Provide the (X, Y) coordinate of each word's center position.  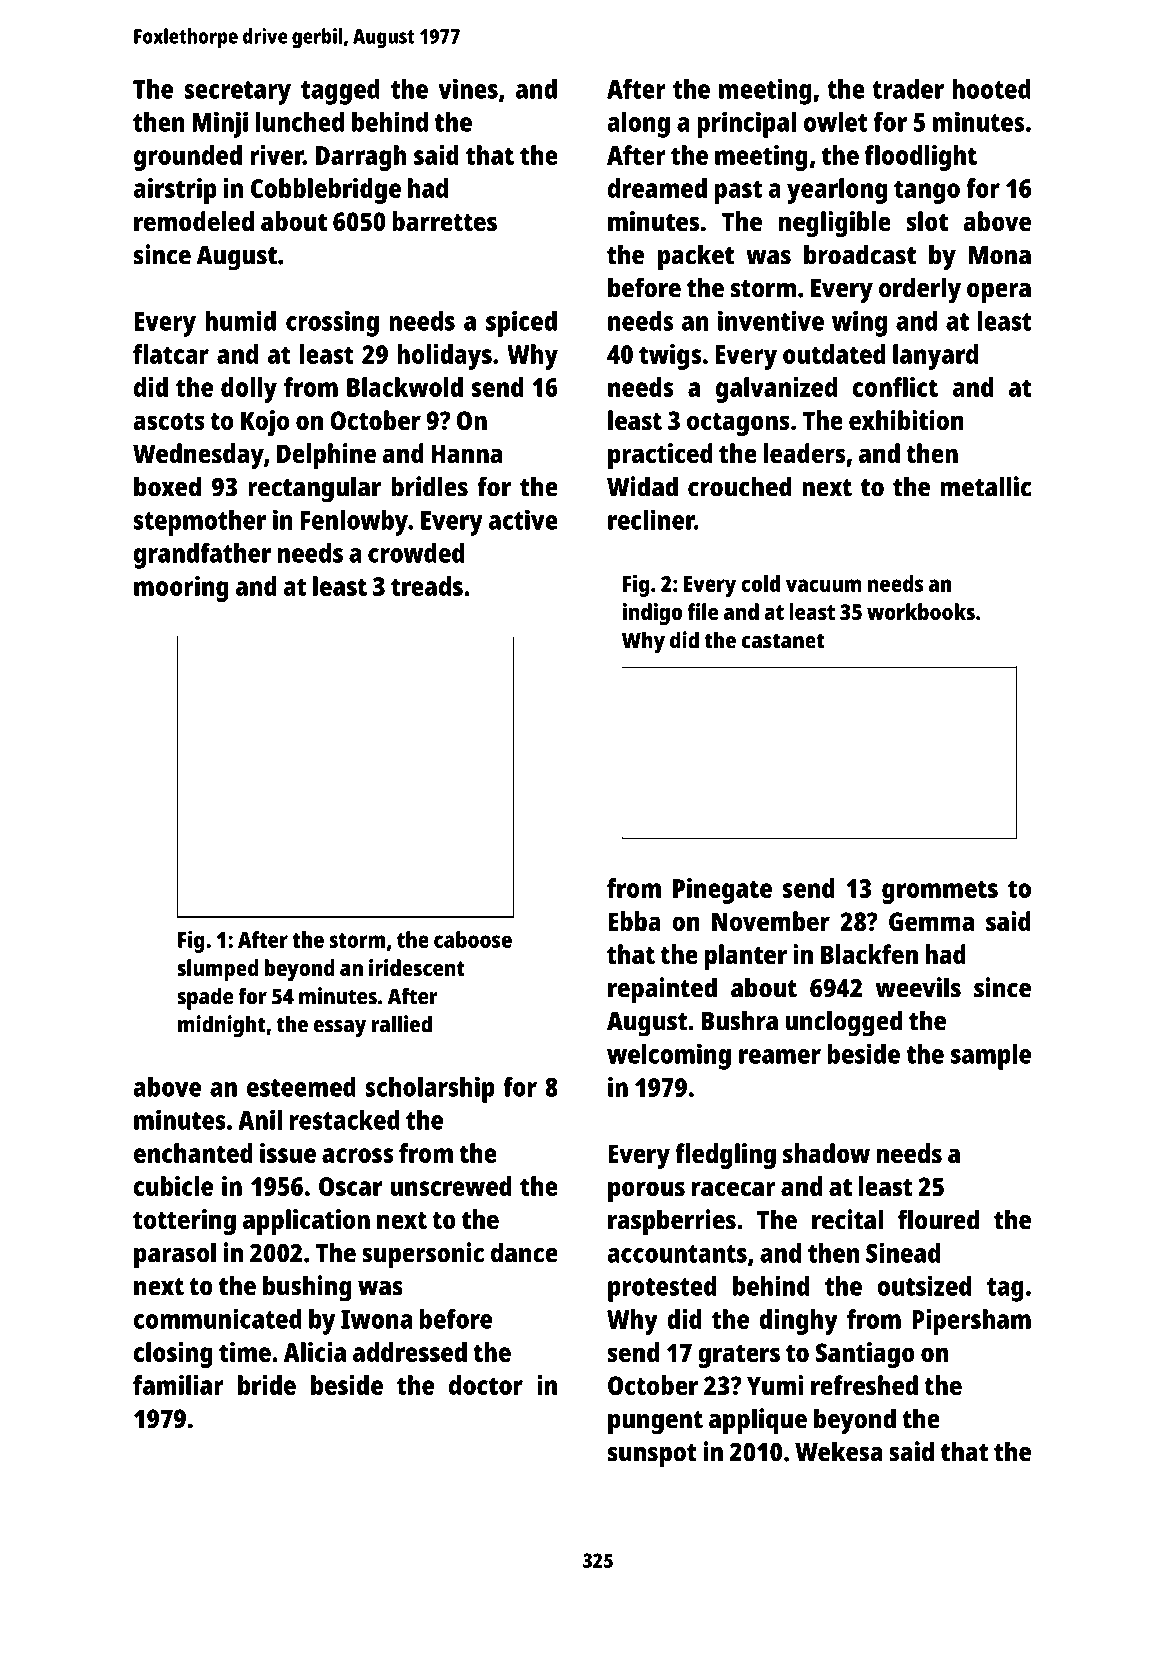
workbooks (921, 611)
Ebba (634, 921)
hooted (991, 89)
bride (267, 1385)
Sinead (903, 1252)
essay (340, 1029)
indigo (652, 614)
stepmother (200, 523)
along (638, 125)
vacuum (824, 585)
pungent (655, 1423)
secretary (237, 93)
